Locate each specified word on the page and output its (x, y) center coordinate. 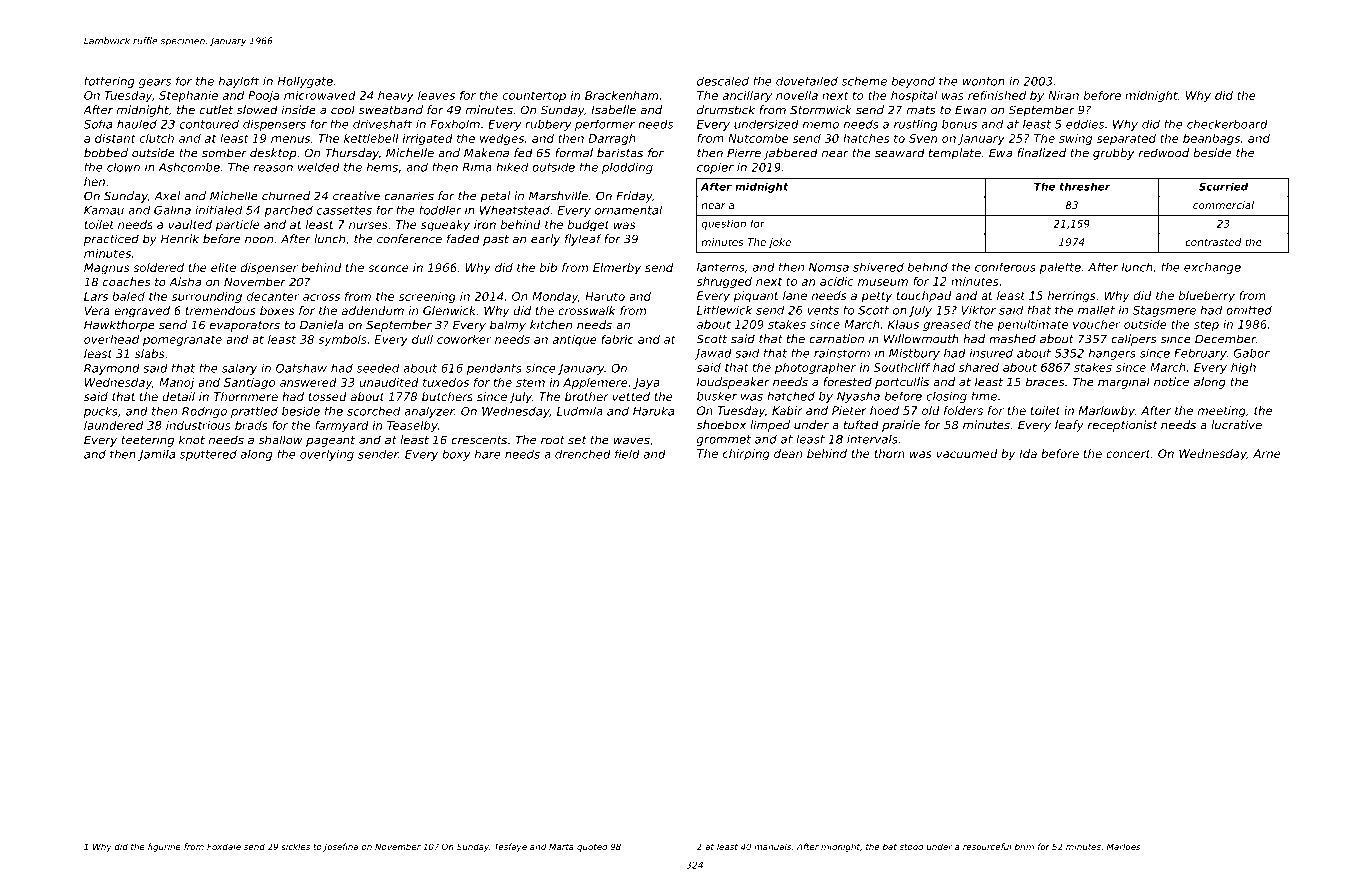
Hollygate (305, 82)
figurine (164, 847)
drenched (583, 454)
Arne (1267, 453)
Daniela (322, 325)
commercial (1223, 205)
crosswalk (587, 310)
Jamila (156, 455)
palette (1060, 268)
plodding (627, 168)
